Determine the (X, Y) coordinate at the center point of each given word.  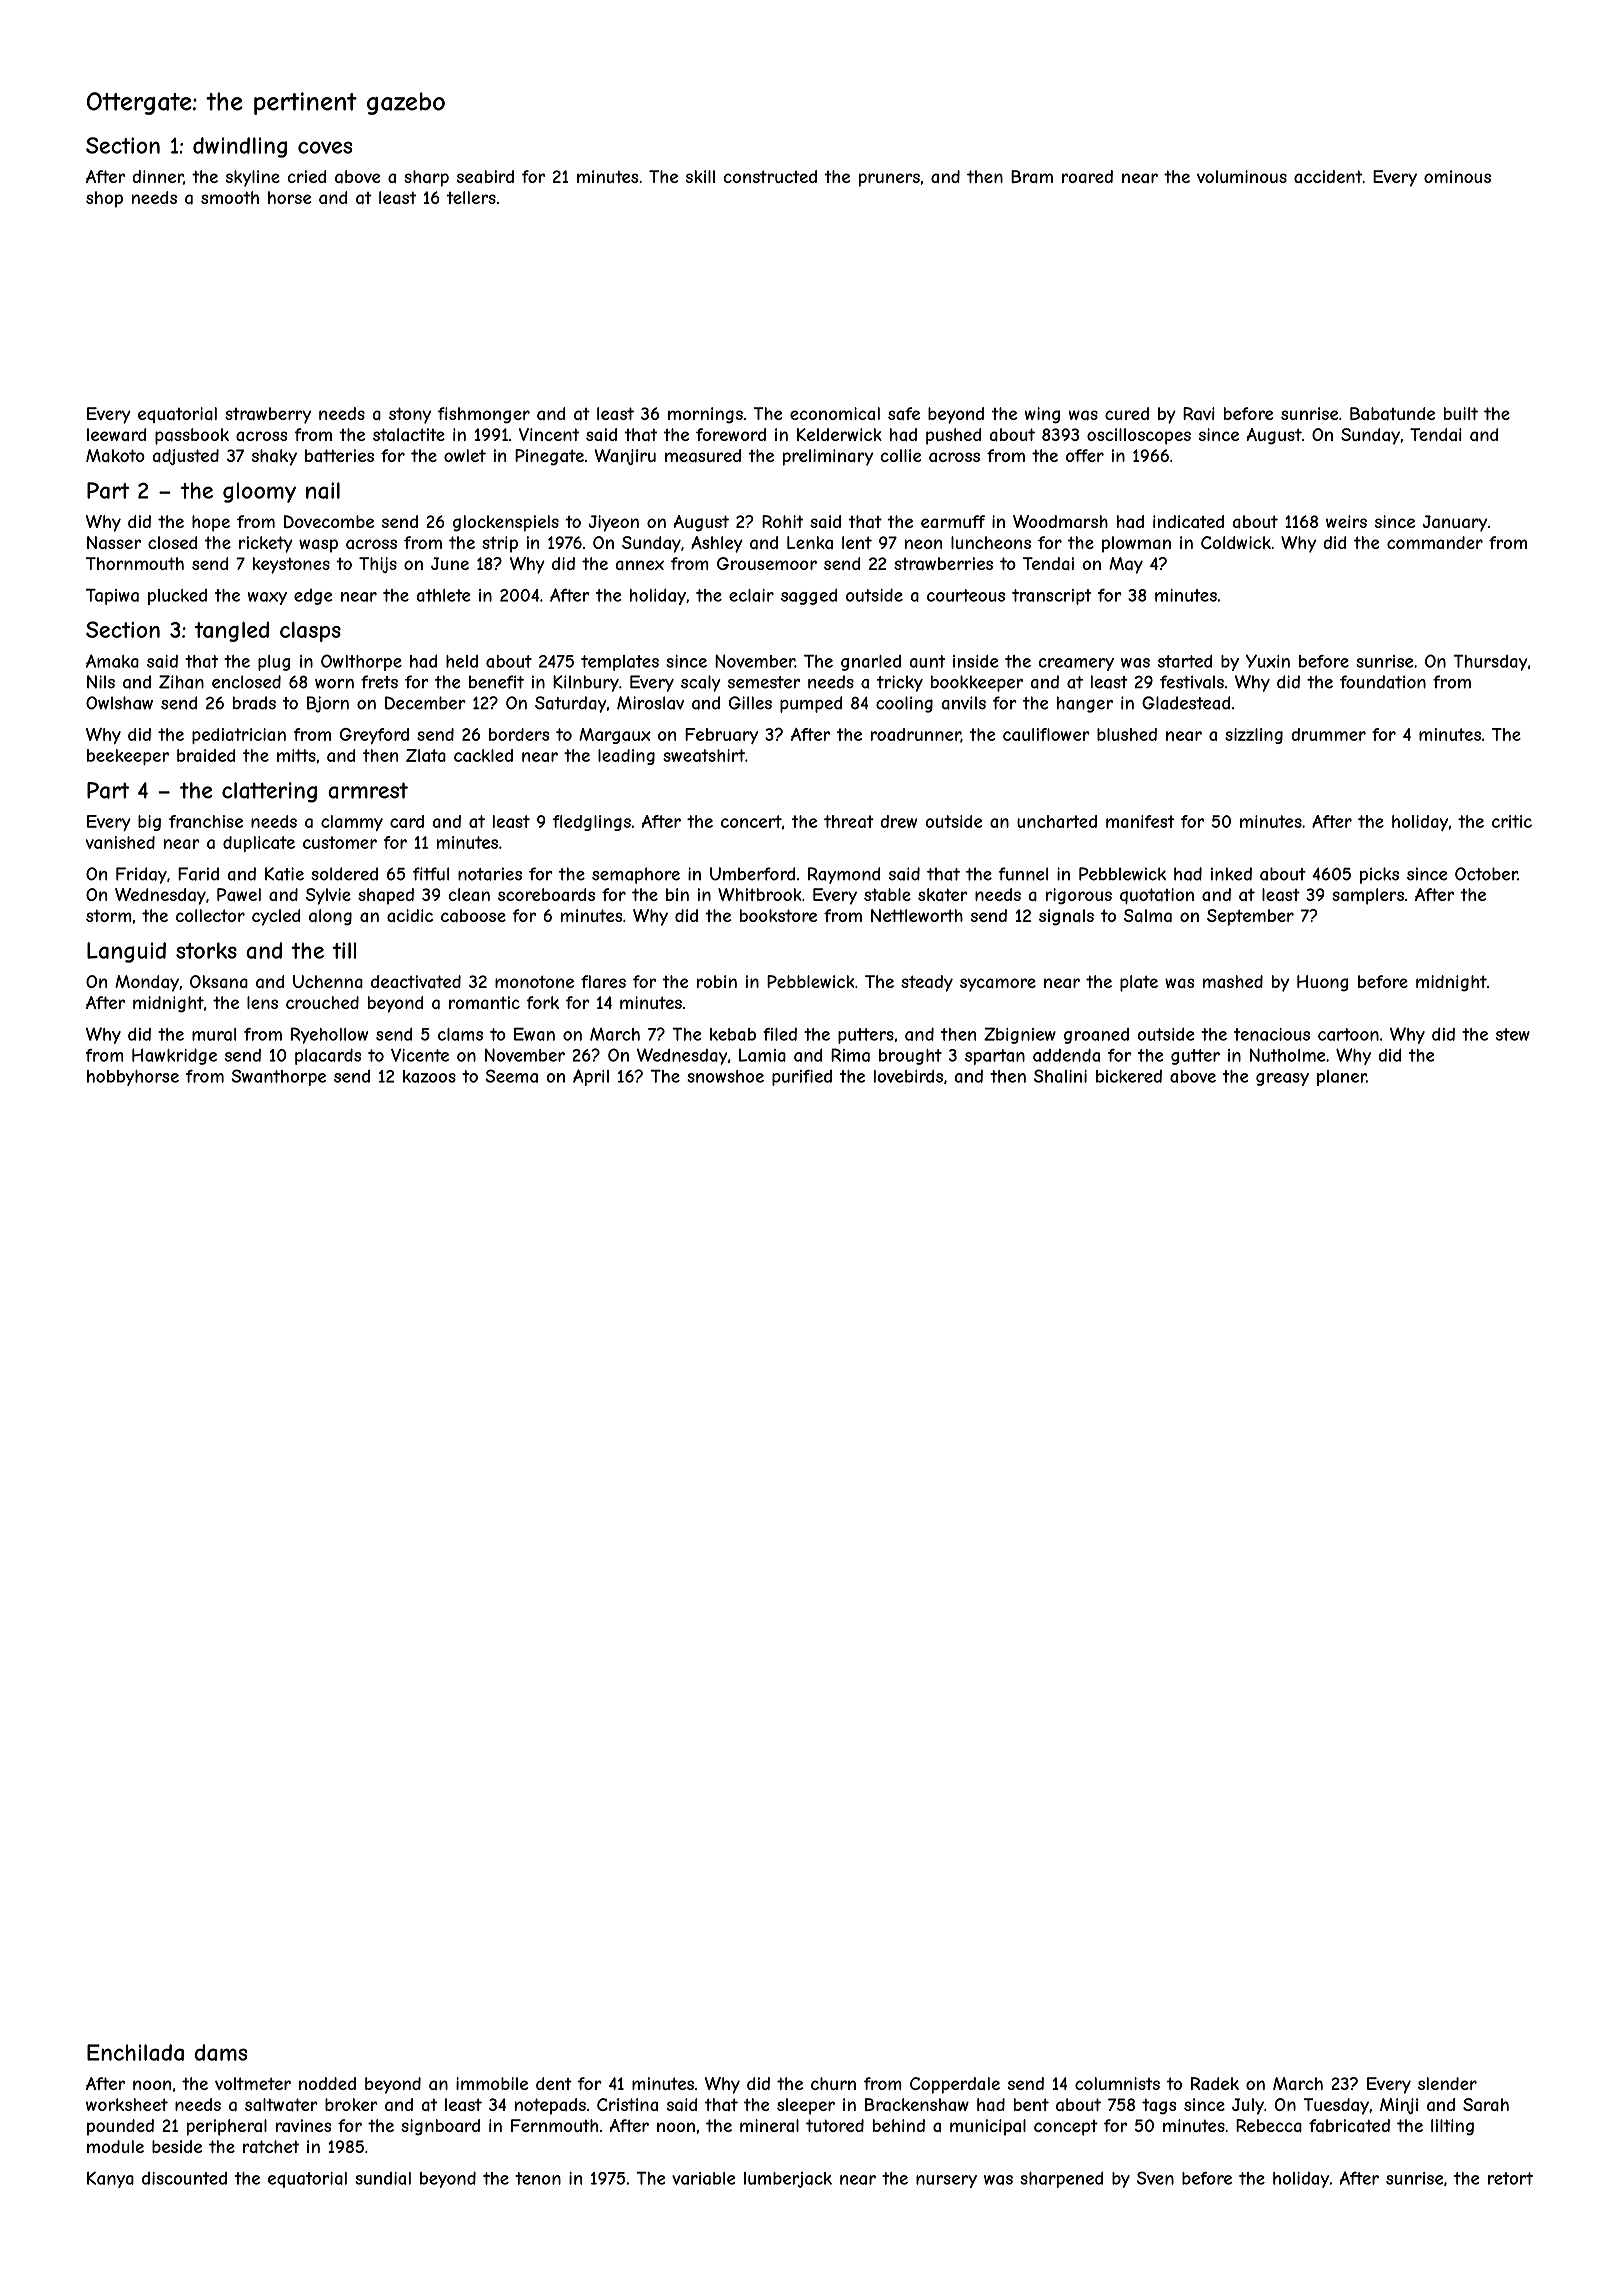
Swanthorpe (278, 1077)
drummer (1328, 734)
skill (700, 176)
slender (1447, 2083)
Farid (198, 874)
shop (104, 199)
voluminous (1242, 176)
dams (221, 2052)
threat (849, 821)
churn (833, 2083)
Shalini (1060, 1076)
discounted (184, 2178)
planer (1341, 1078)
